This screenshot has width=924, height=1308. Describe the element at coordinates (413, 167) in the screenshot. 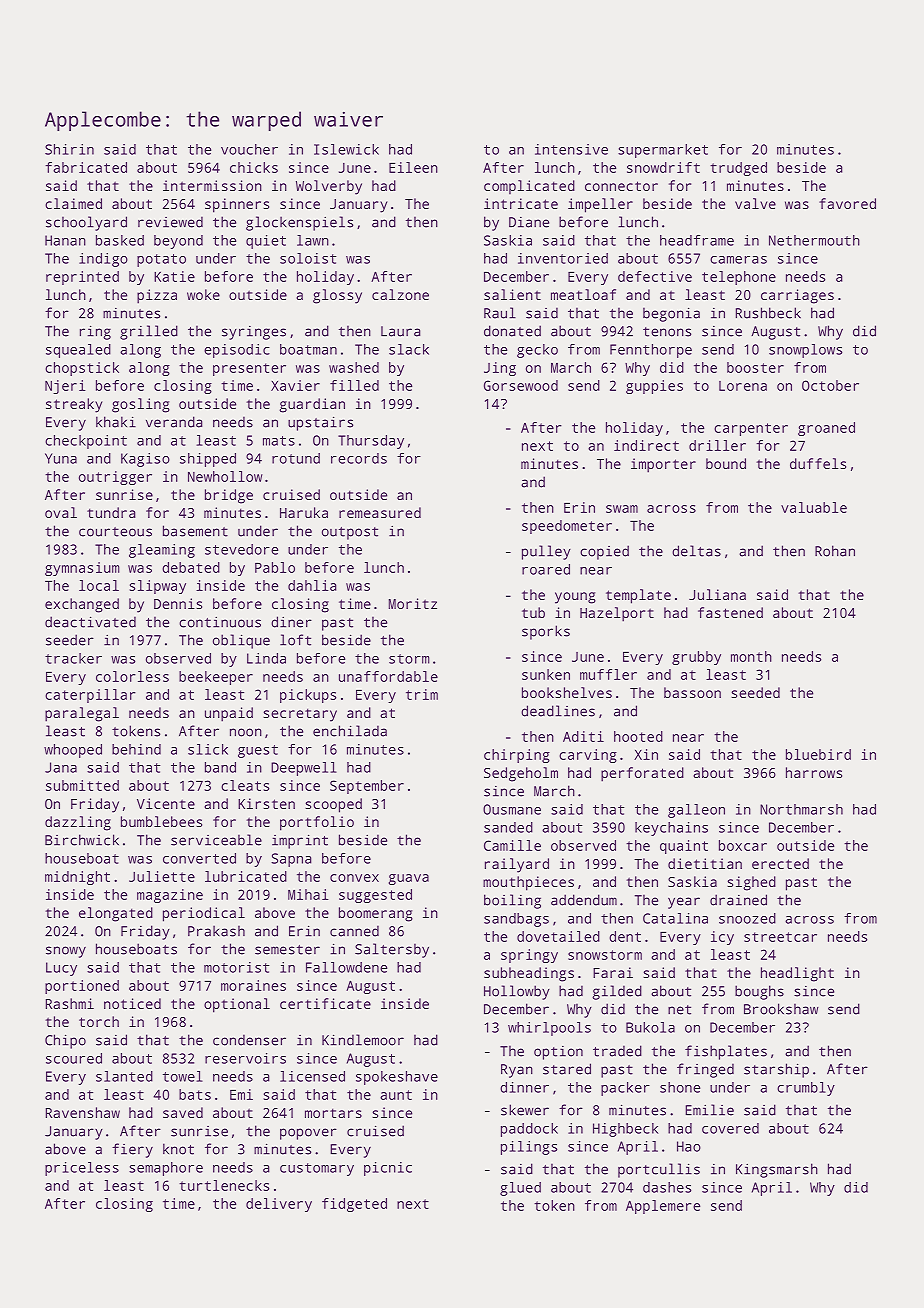

I see `Eileen` at that location.
